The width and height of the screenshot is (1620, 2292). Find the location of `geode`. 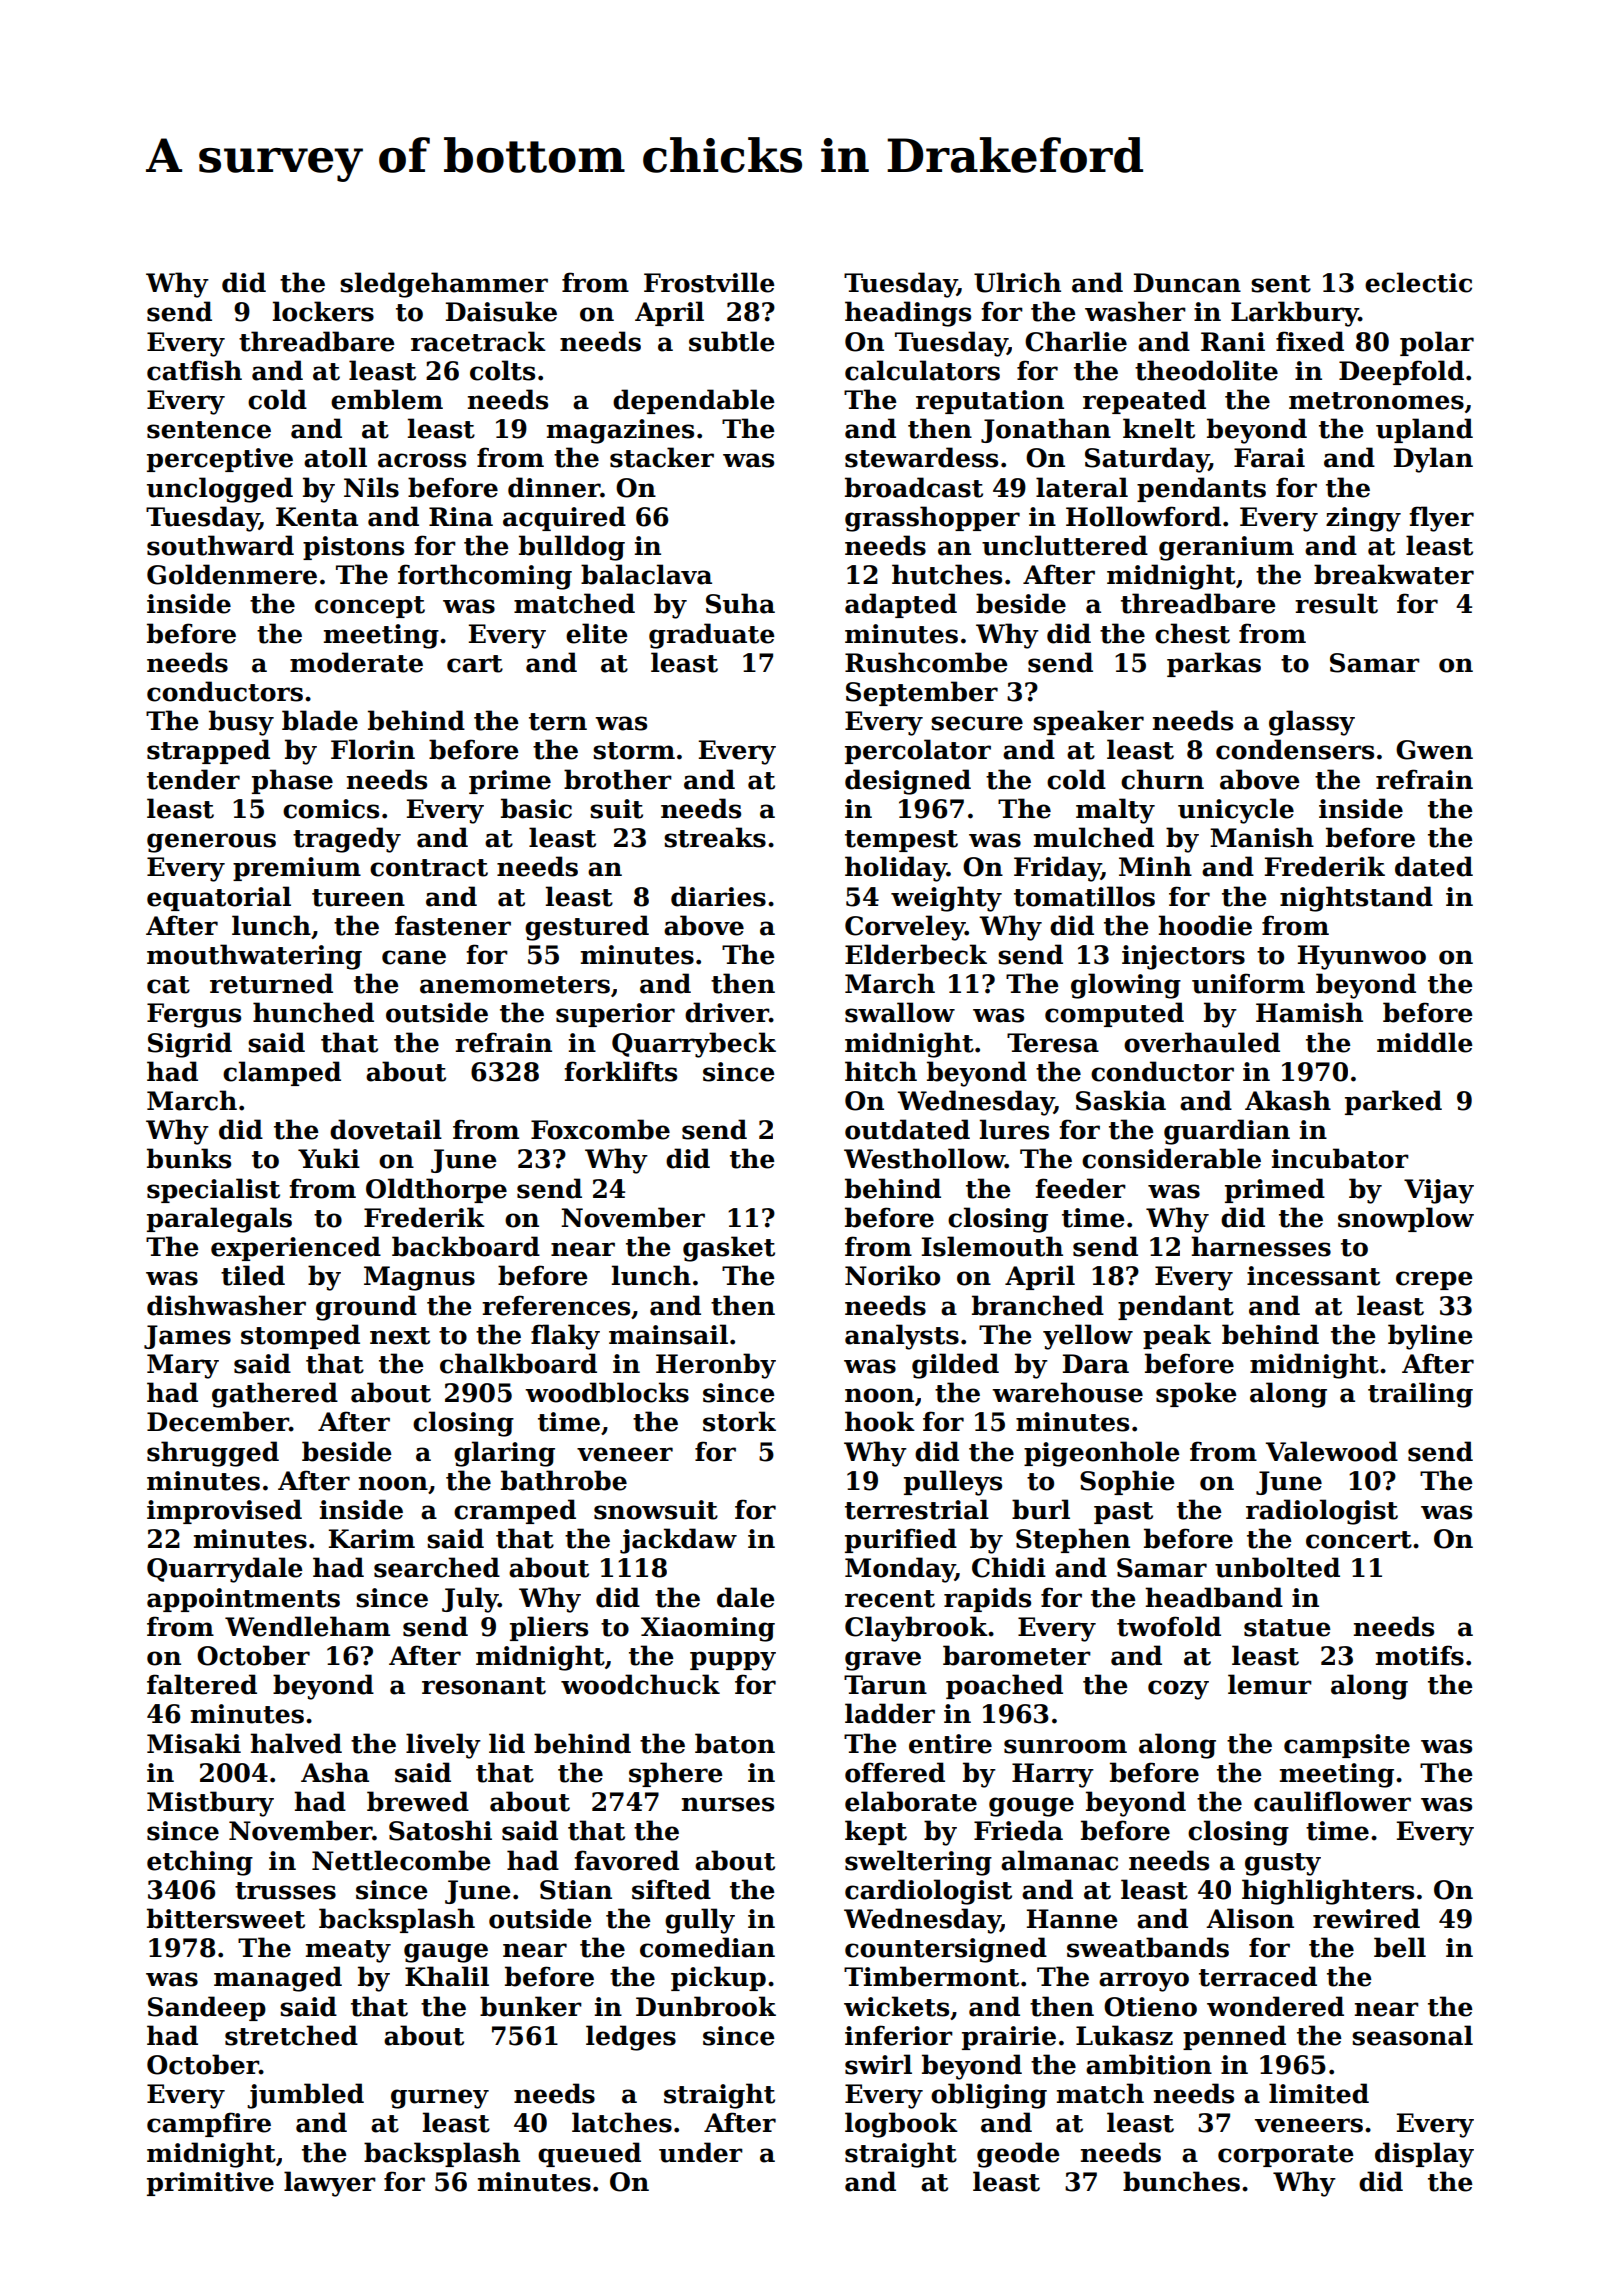

geode is located at coordinates (1018, 2155).
